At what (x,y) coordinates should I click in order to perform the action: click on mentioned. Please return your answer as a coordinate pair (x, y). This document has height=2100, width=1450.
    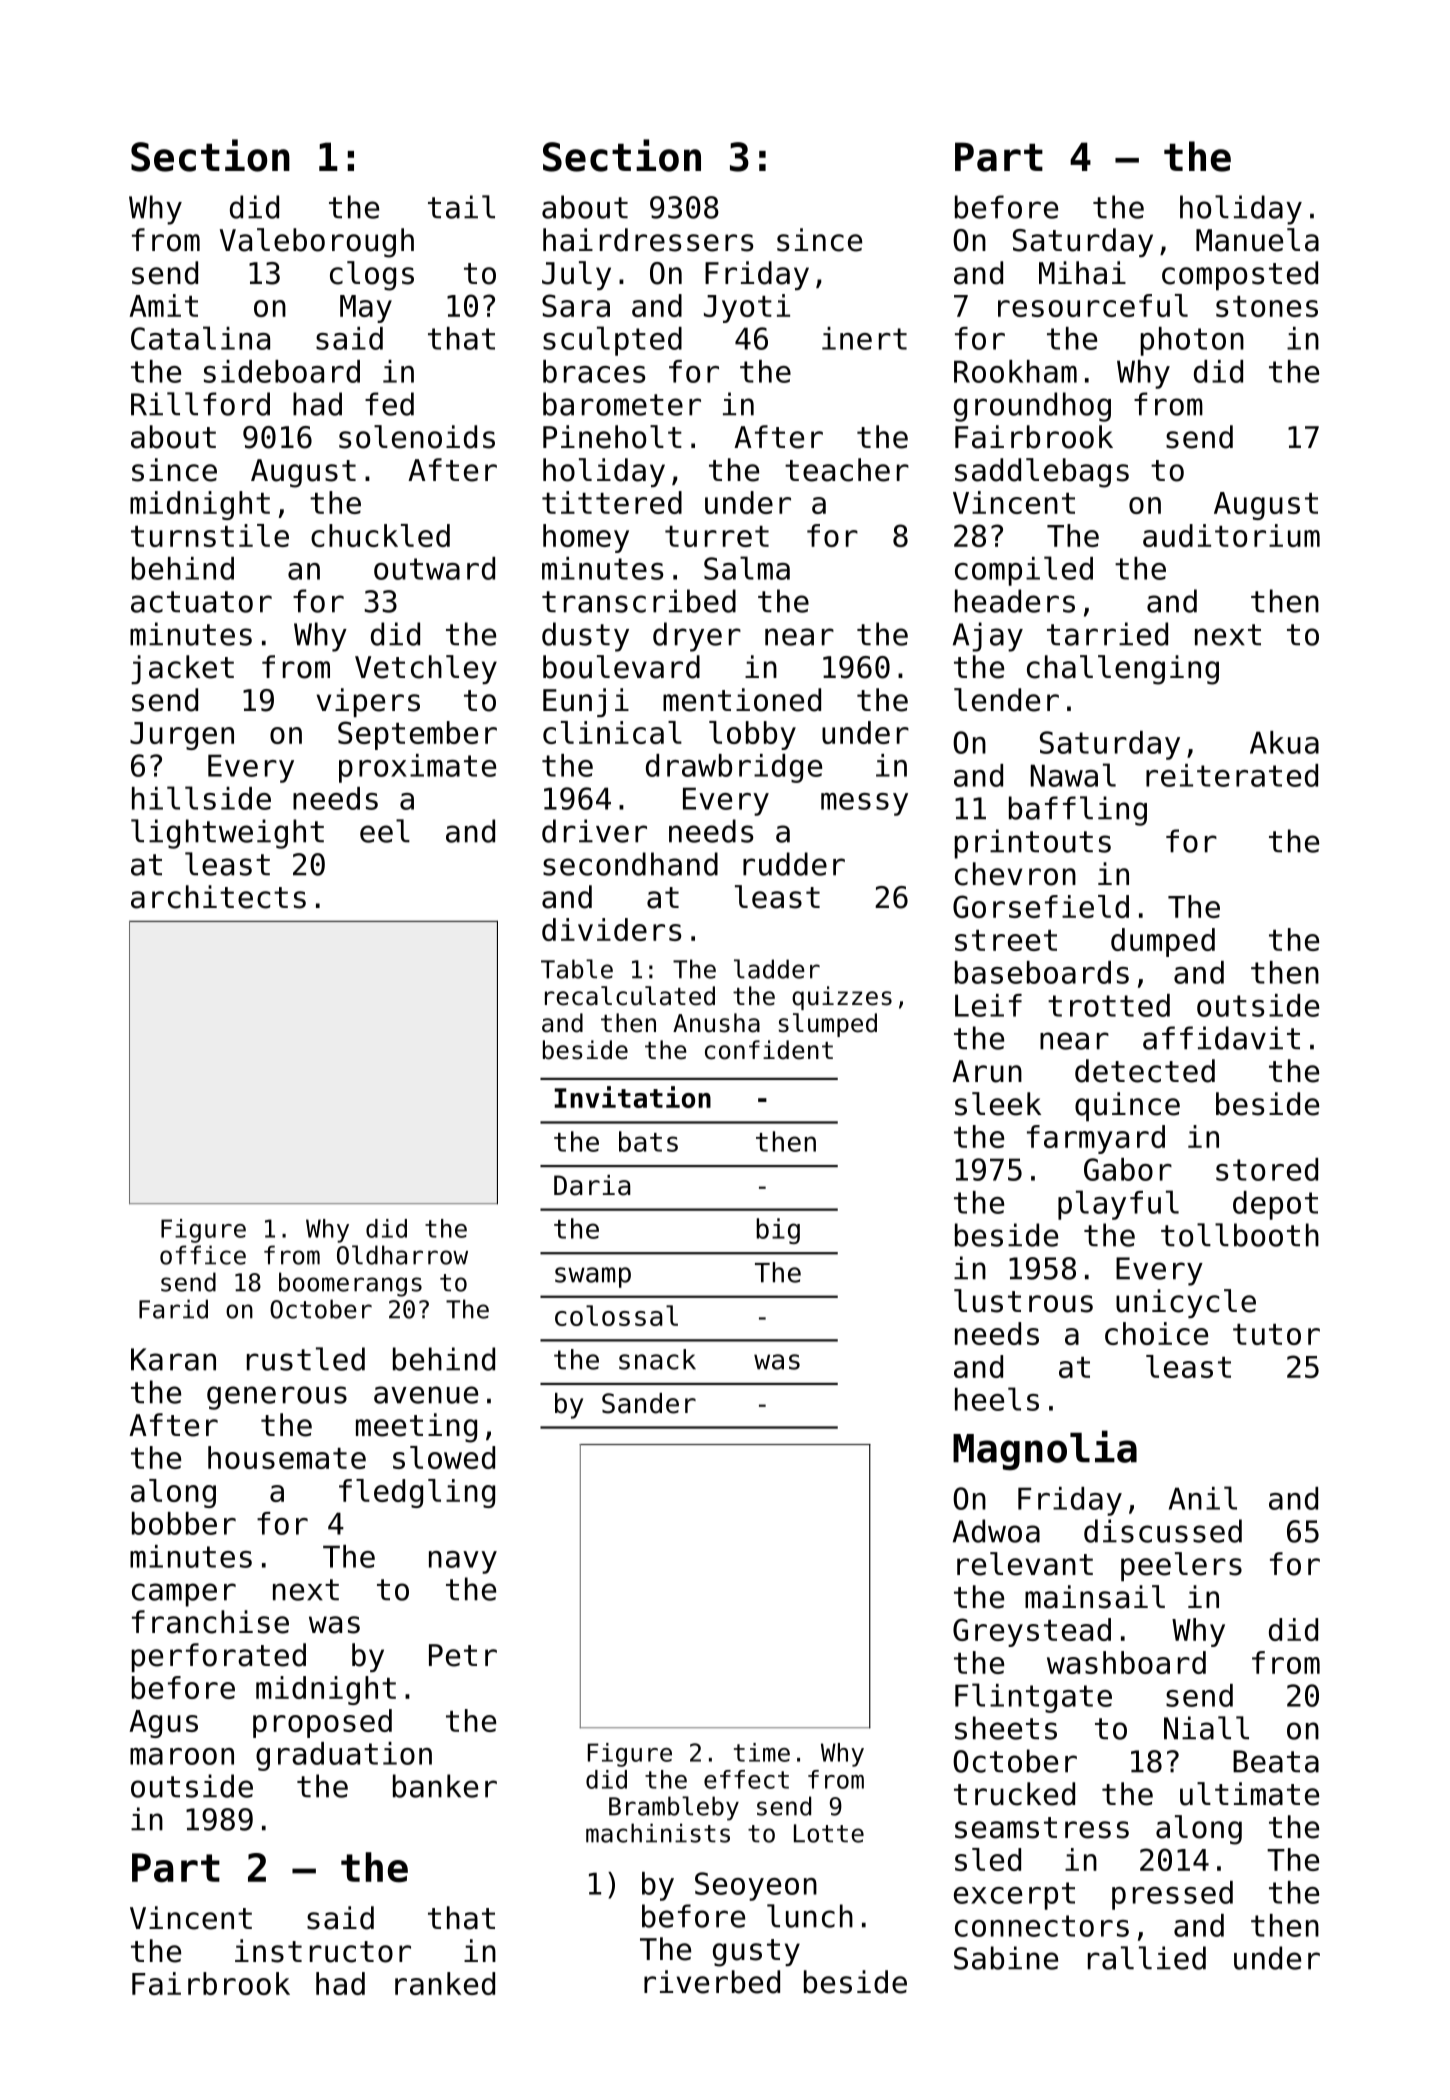
    Looking at the image, I should click on (742, 700).
